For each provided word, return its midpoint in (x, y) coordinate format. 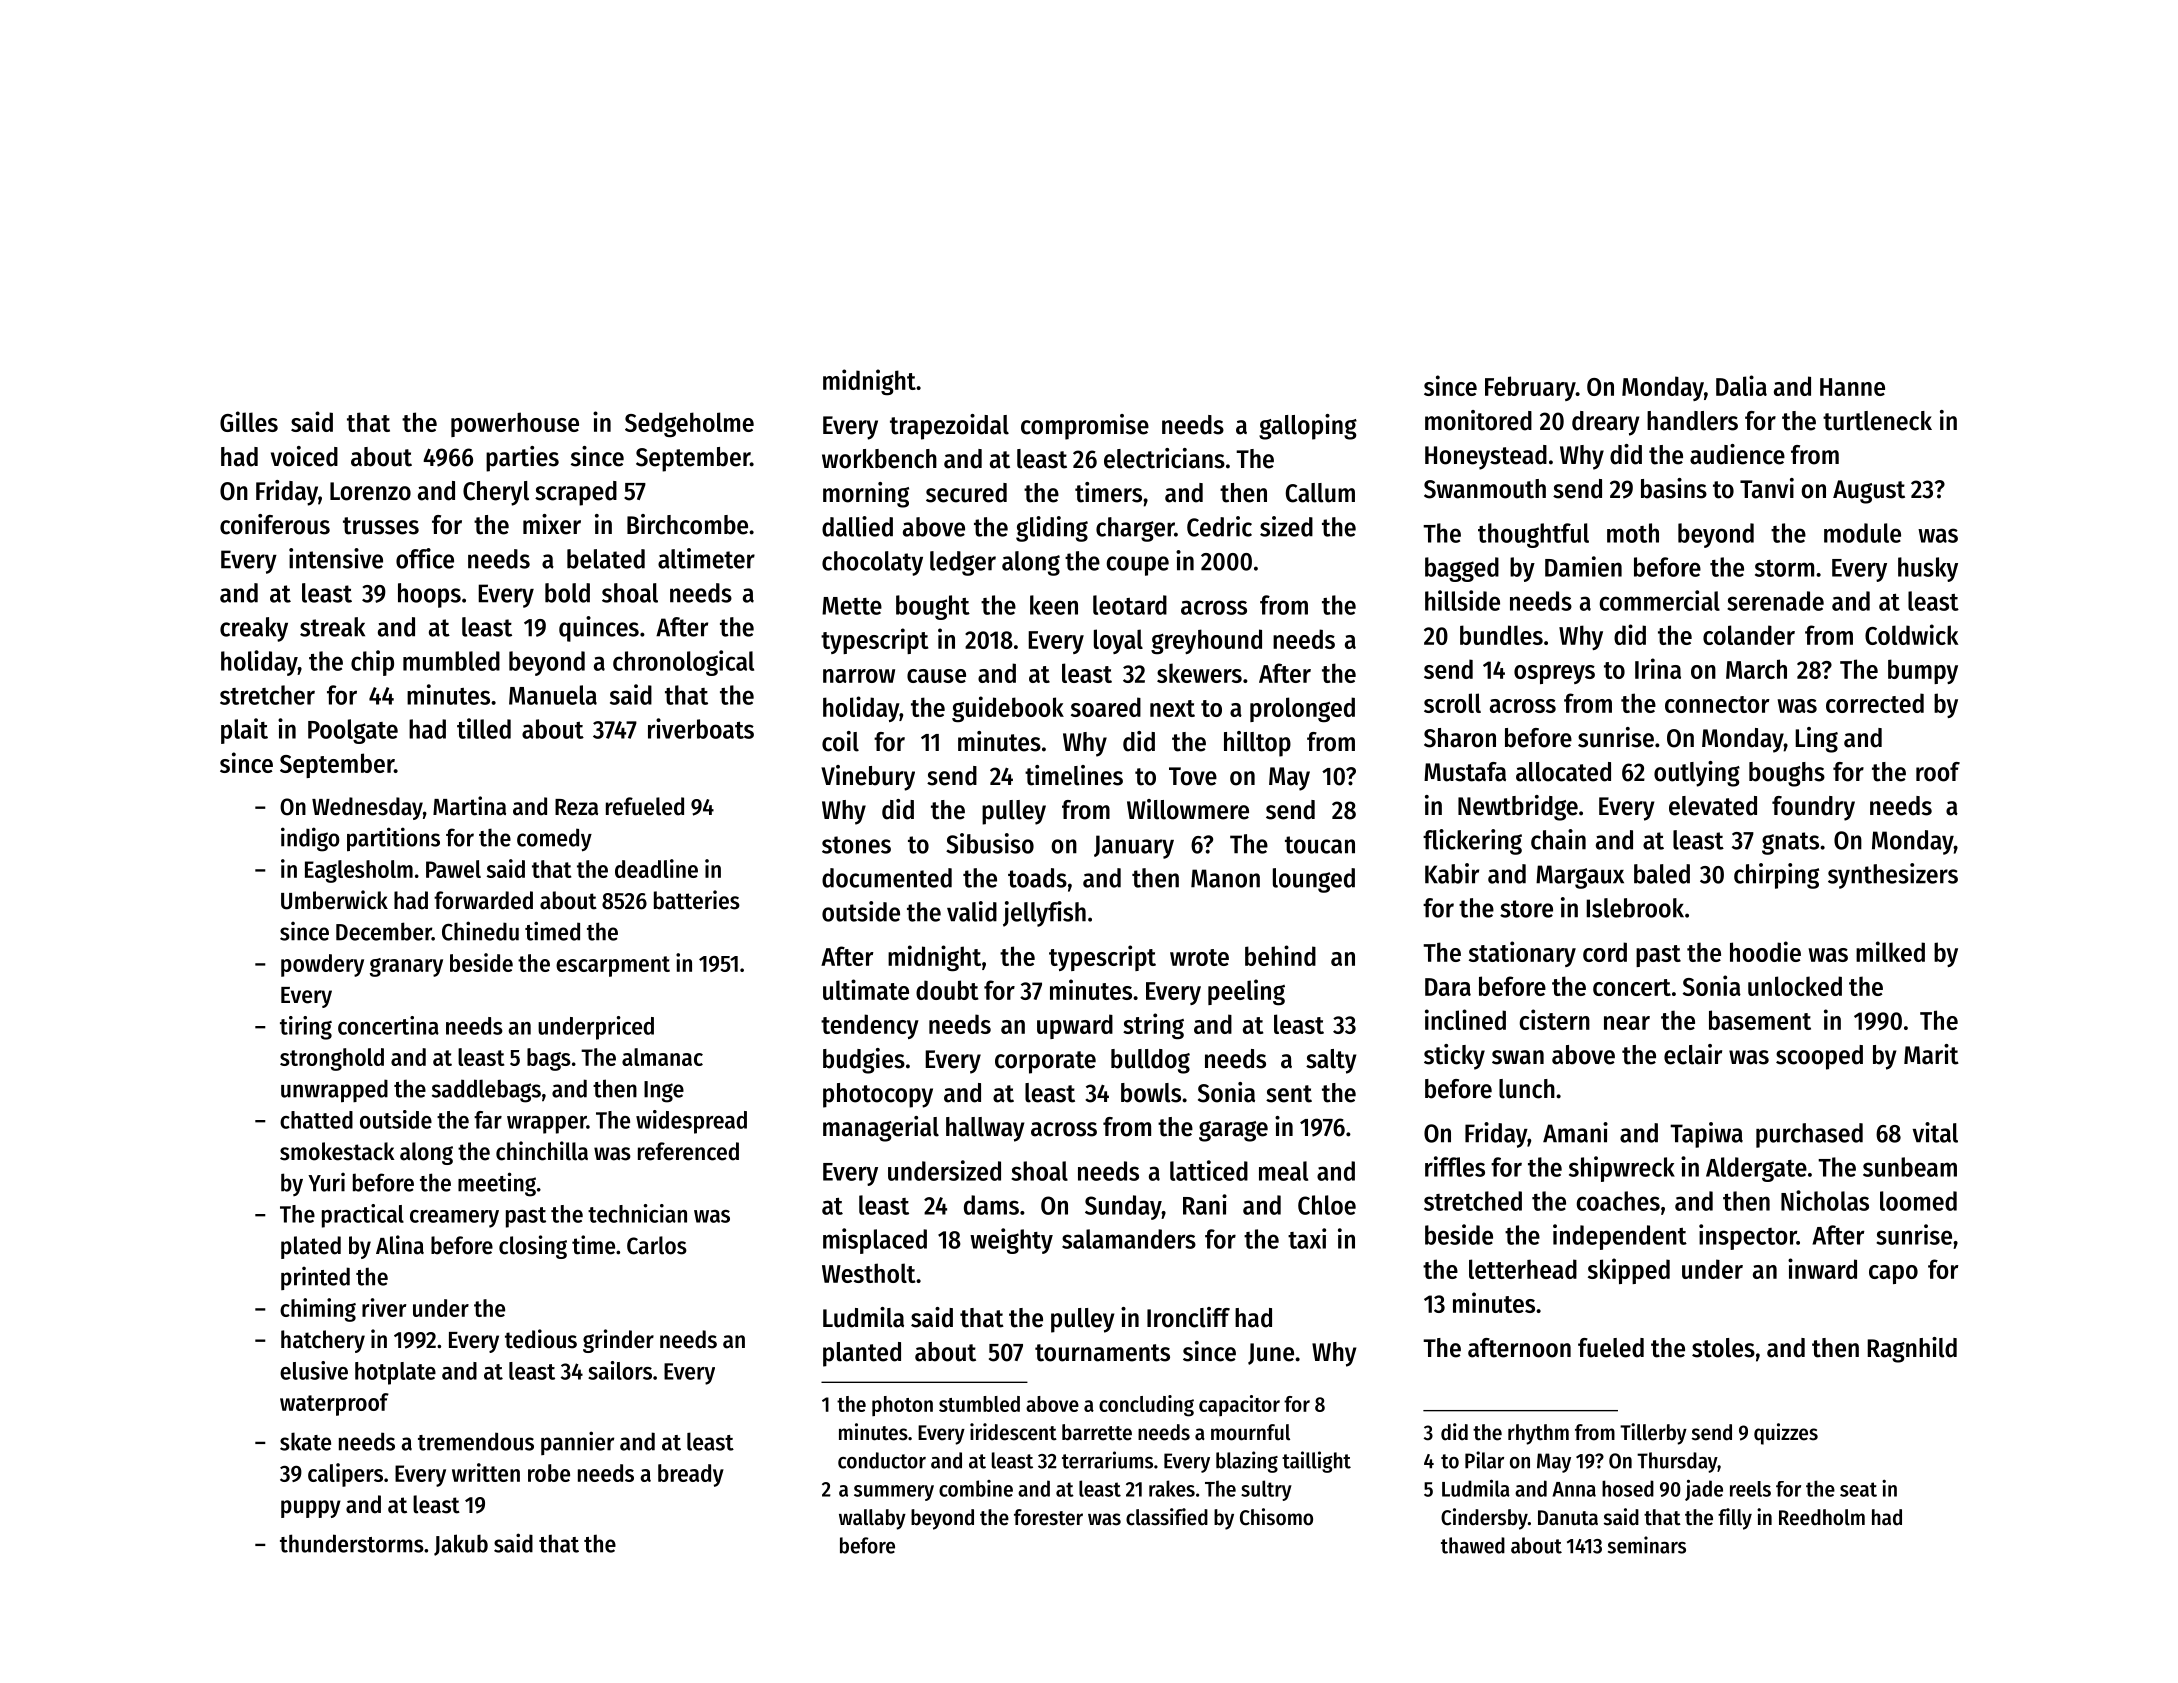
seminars (1647, 1545)
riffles (1455, 1166)
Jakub (461, 1545)
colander (1749, 635)
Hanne (1852, 387)
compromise (1085, 427)
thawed (1473, 1545)
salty (1331, 1061)
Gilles (249, 421)
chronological (683, 663)
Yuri (326, 1182)
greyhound (1206, 641)
